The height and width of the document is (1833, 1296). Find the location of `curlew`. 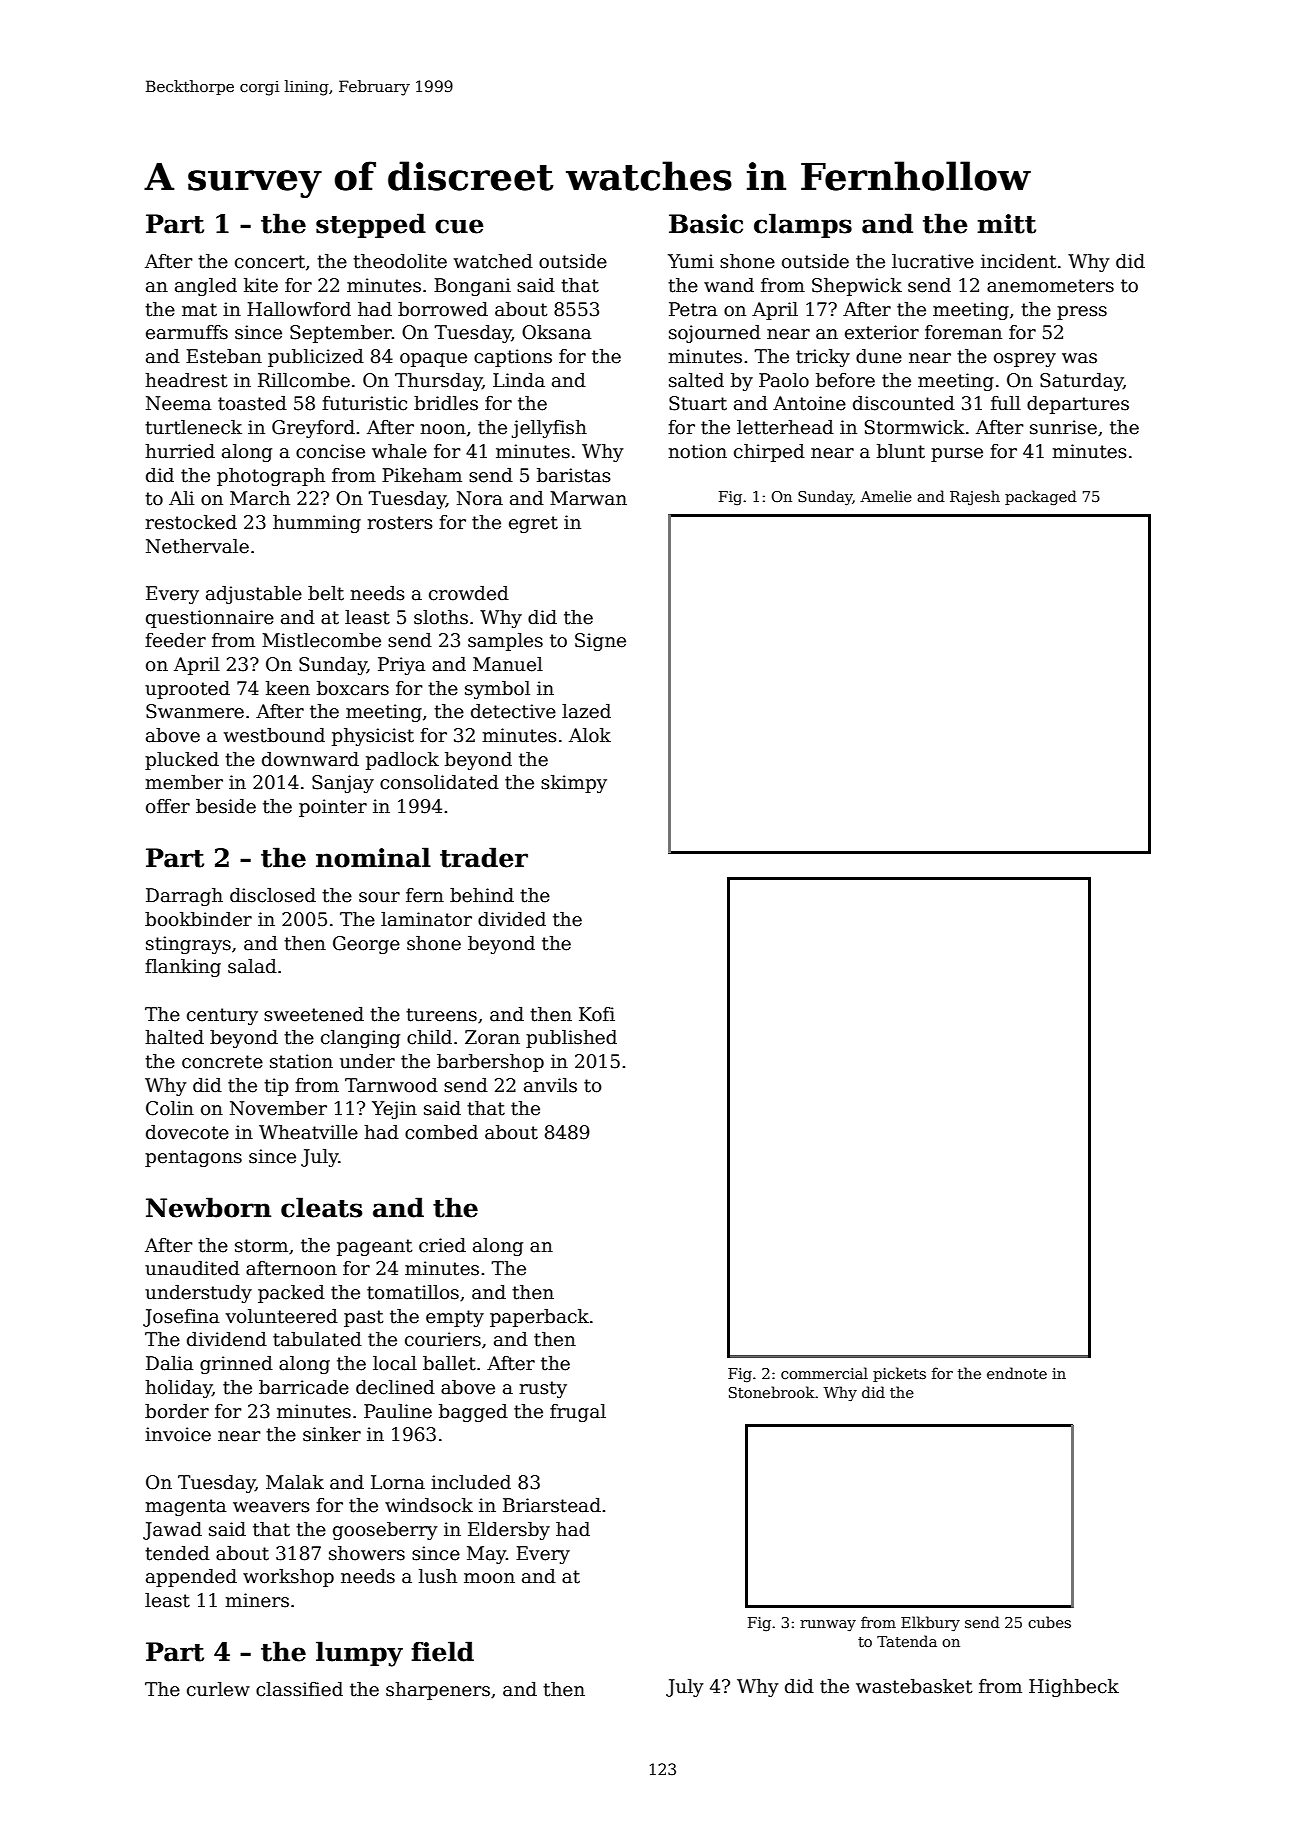

curlew is located at coordinates (218, 1689).
